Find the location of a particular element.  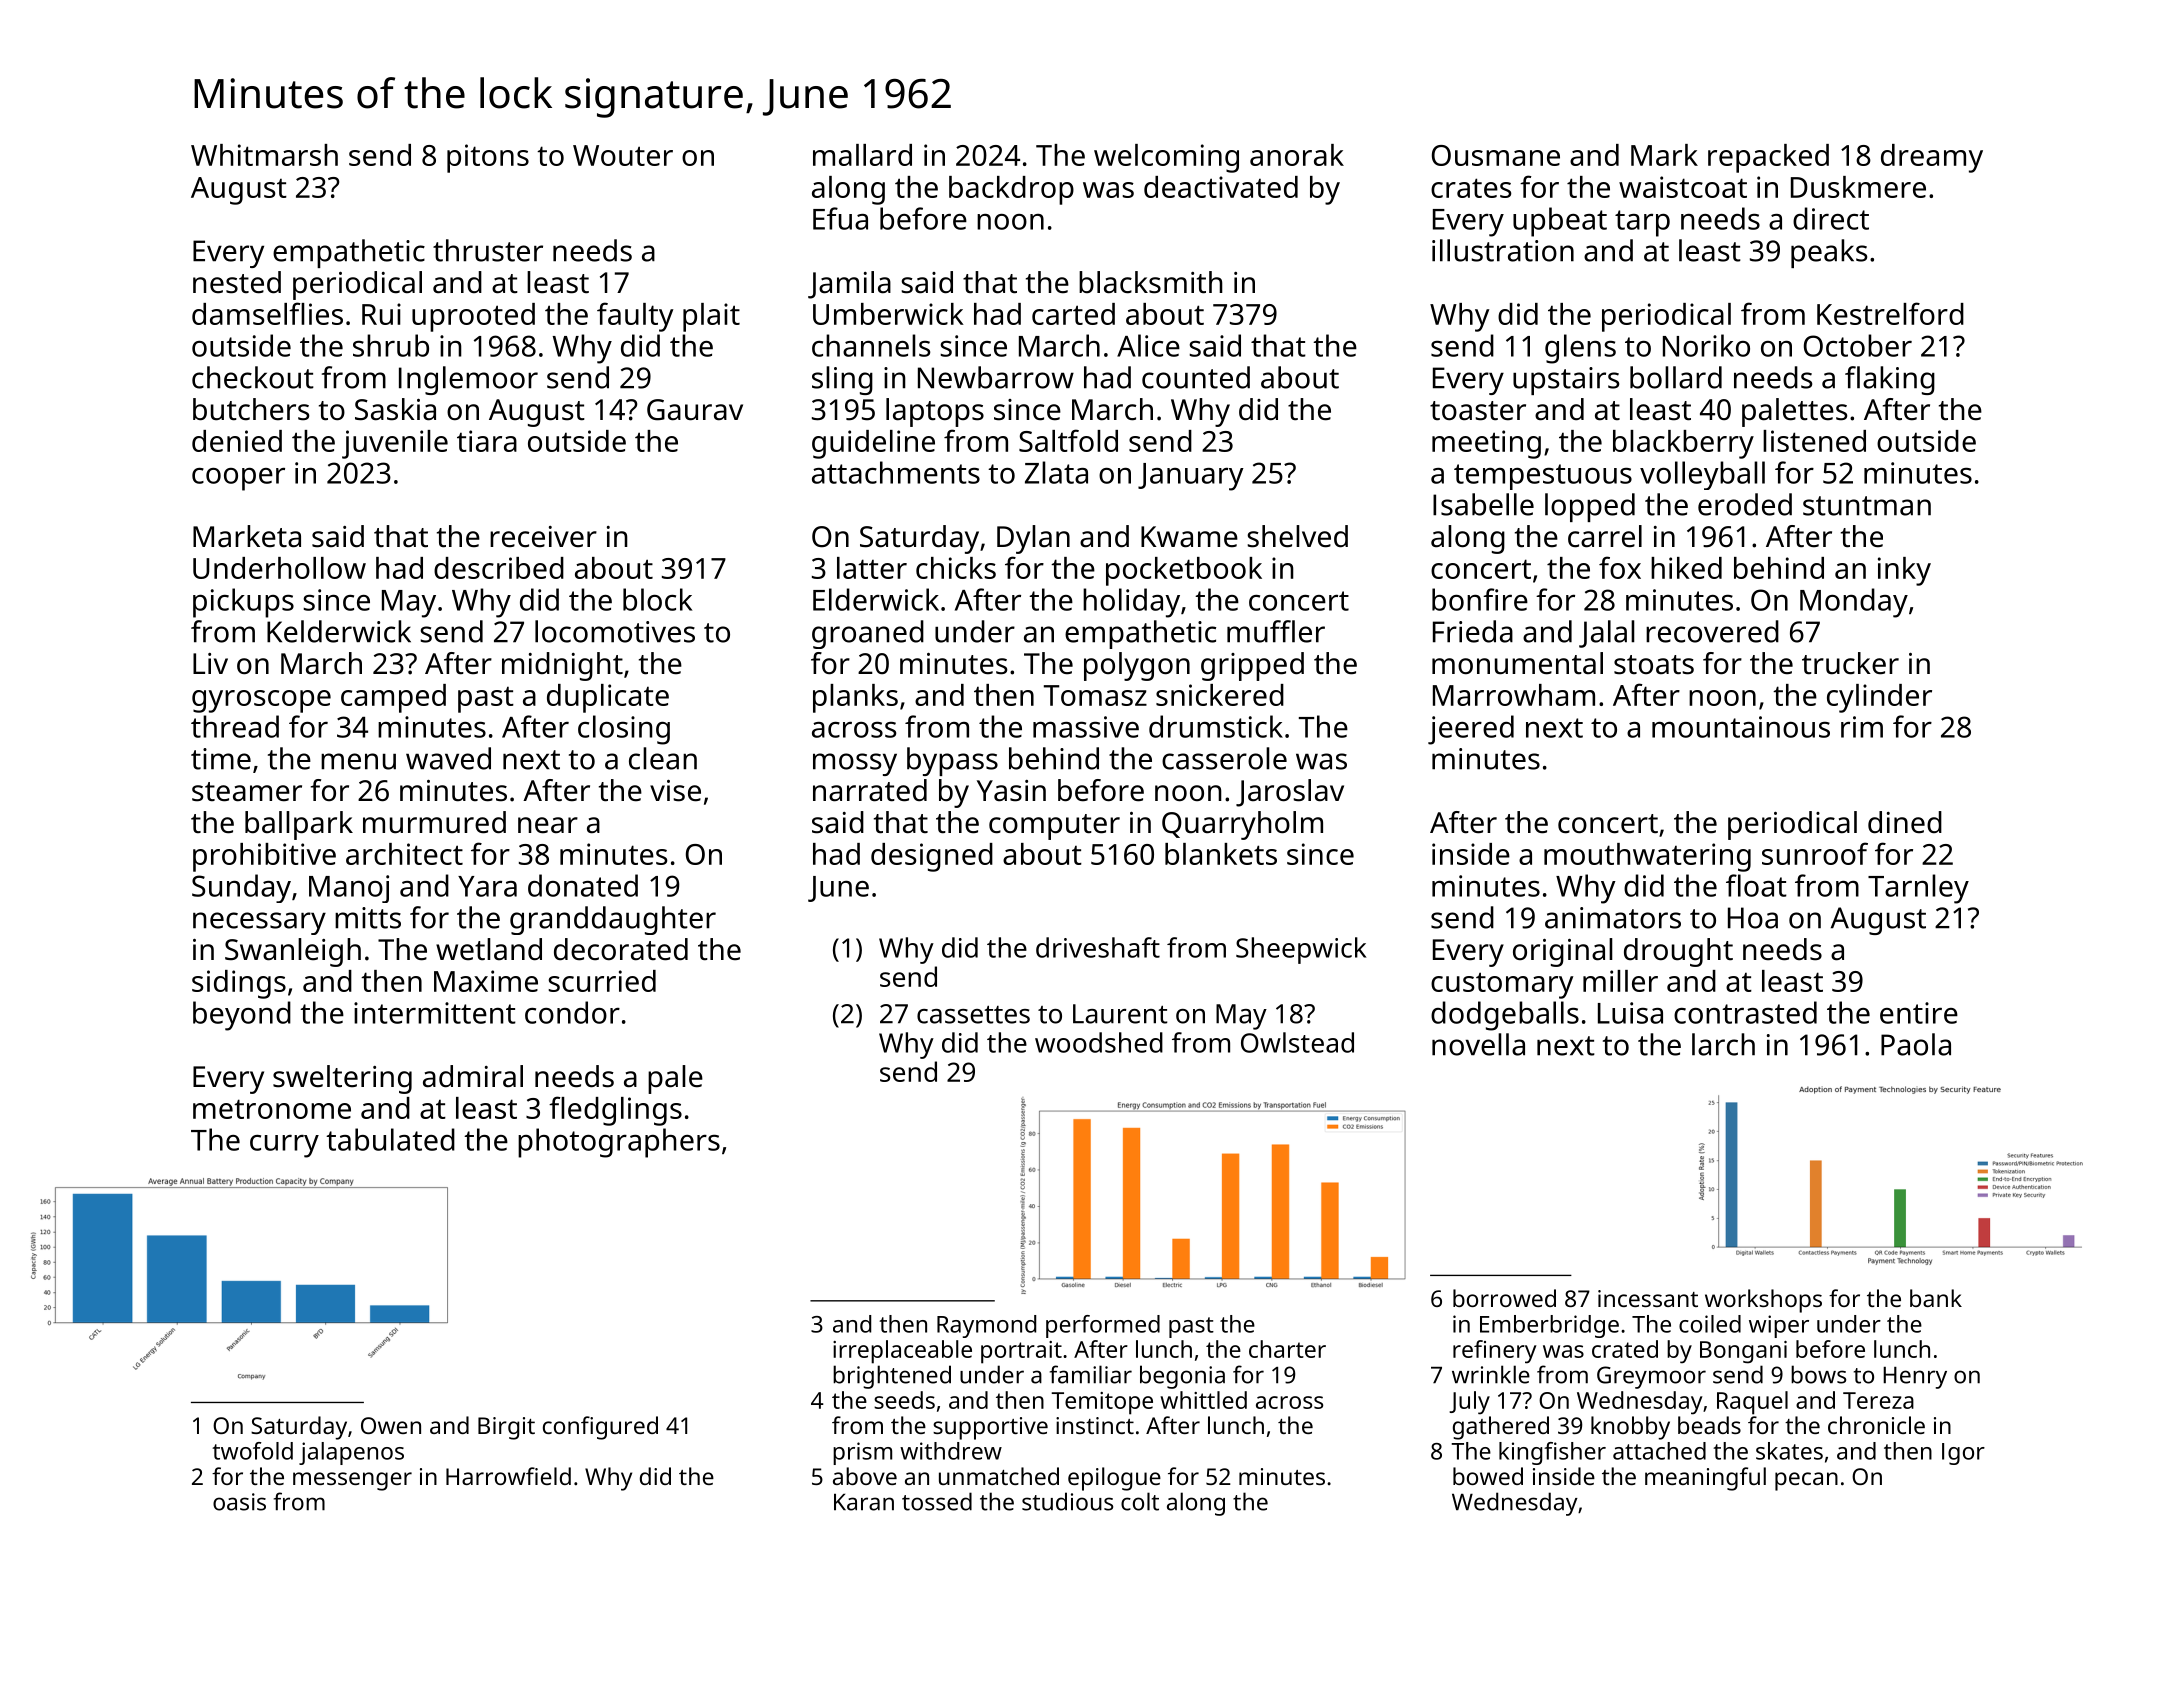

upstairs is located at coordinates (1566, 381).
